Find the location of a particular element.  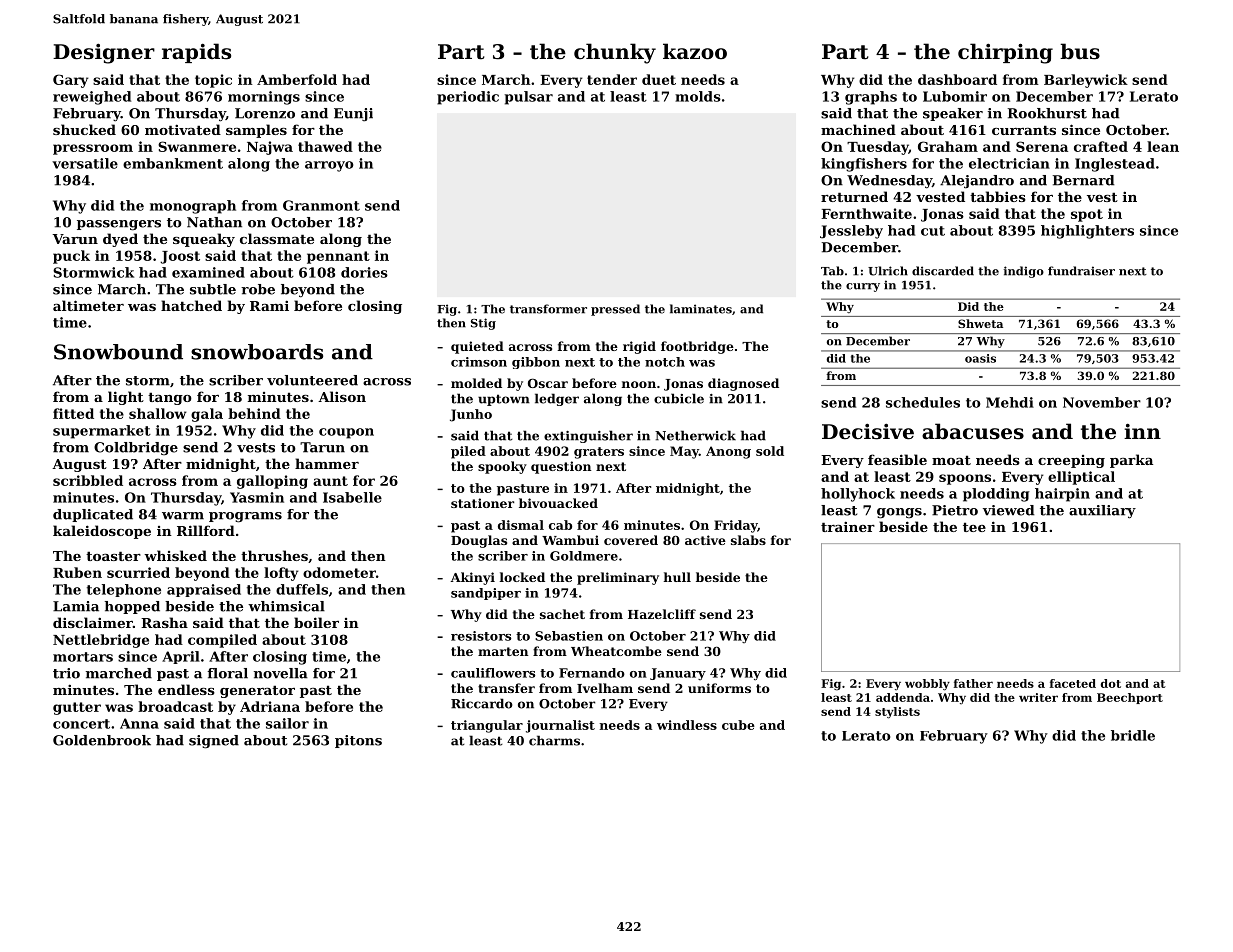

Coldbridge is located at coordinates (136, 448).
